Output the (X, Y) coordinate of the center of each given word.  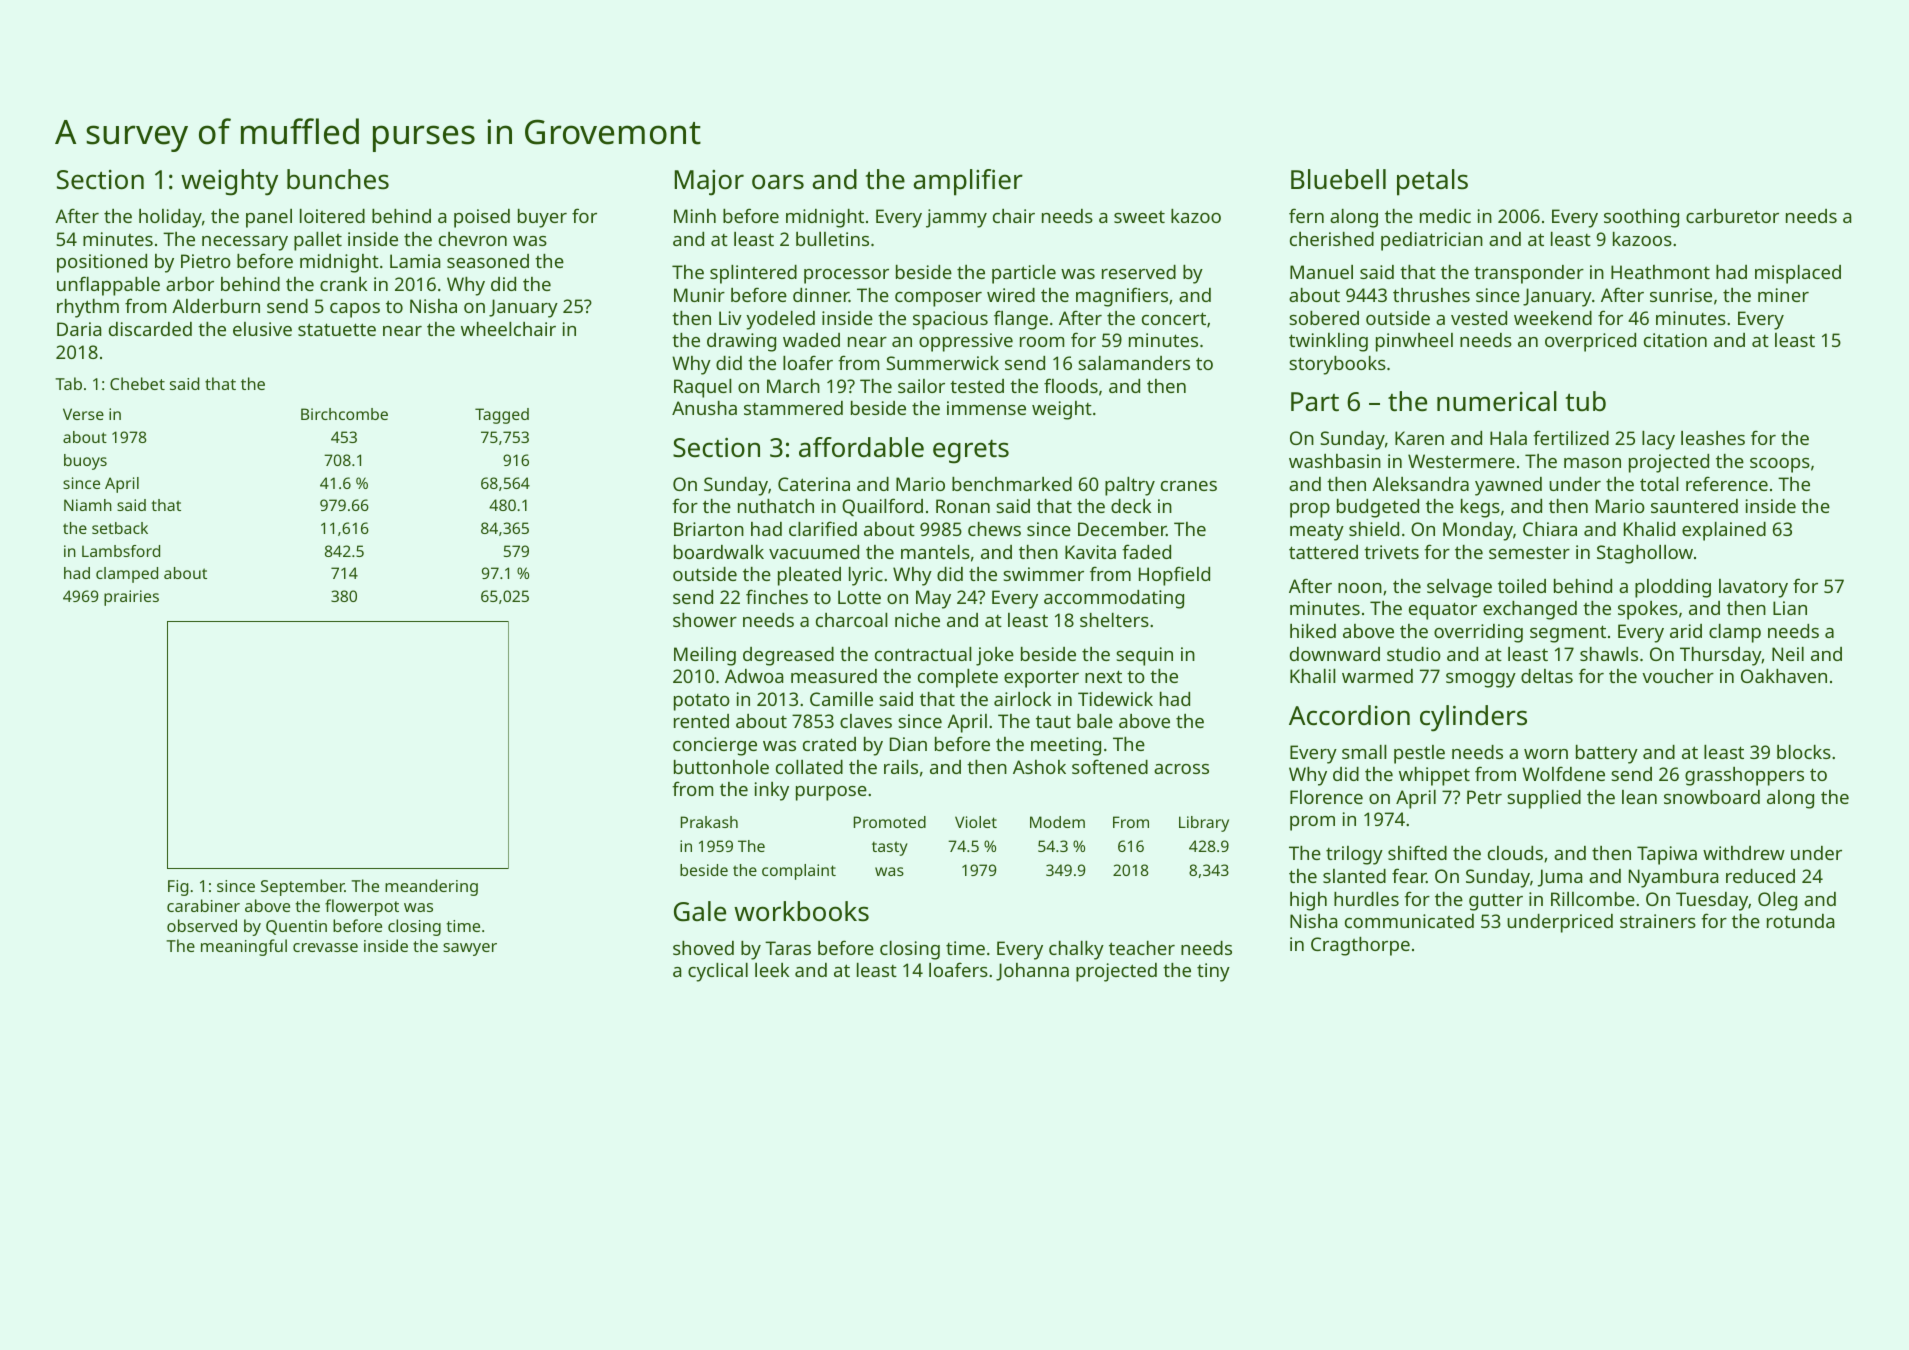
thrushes (1431, 295)
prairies (131, 598)
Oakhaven (1784, 676)
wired (1011, 295)
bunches (338, 179)
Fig (178, 888)
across (1181, 769)
